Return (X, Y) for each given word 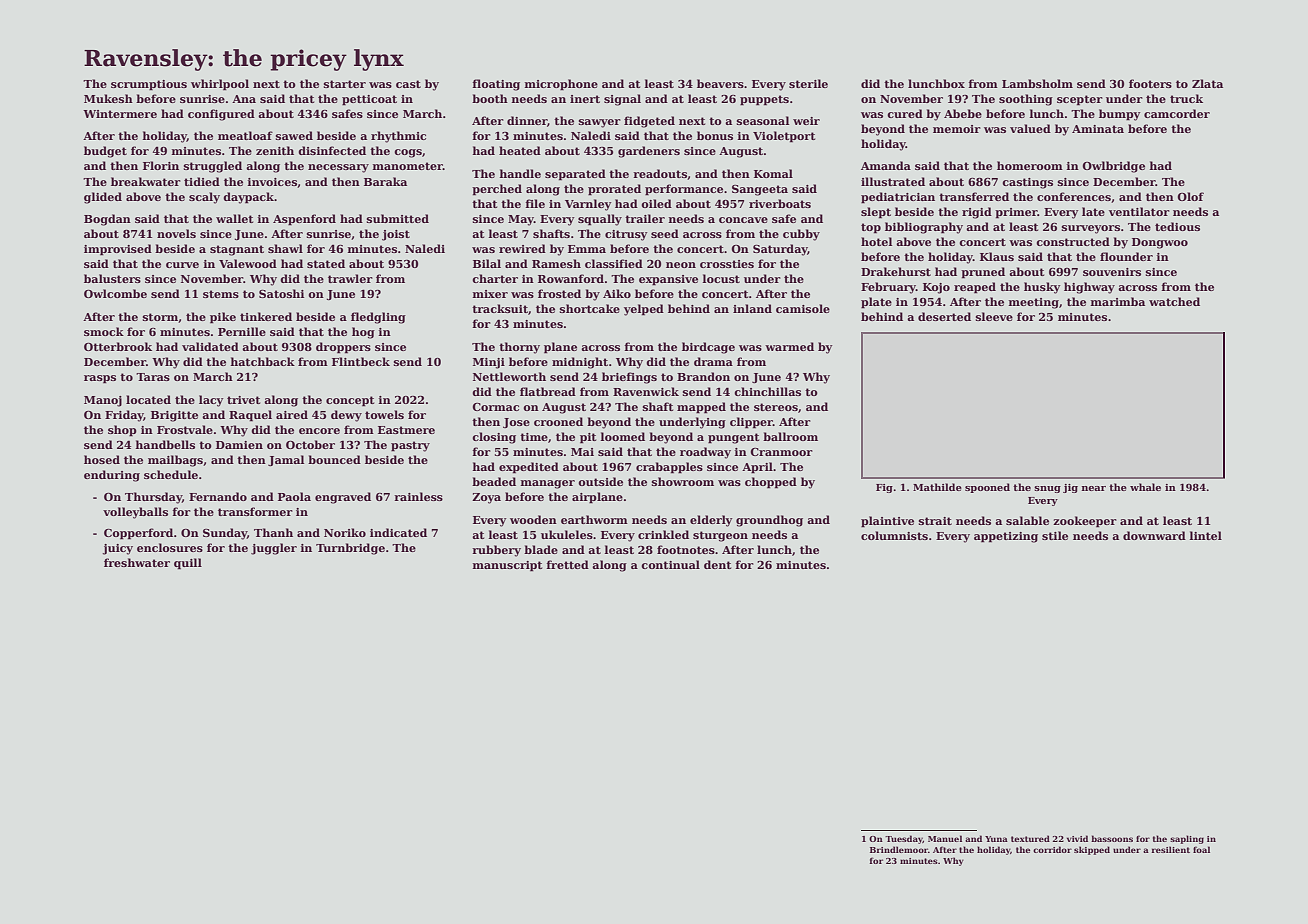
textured (1030, 838)
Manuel (945, 838)
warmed (789, 346)
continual (670, 564)
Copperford (138, 534)
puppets (764, 100)
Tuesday (904, 839)
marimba (1117, 301)
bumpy (1119, 115)
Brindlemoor (899, 849)
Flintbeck (361, 361)
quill (188, 564)
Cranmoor (781, 452)
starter (345, 84)
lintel (1205, 535)
